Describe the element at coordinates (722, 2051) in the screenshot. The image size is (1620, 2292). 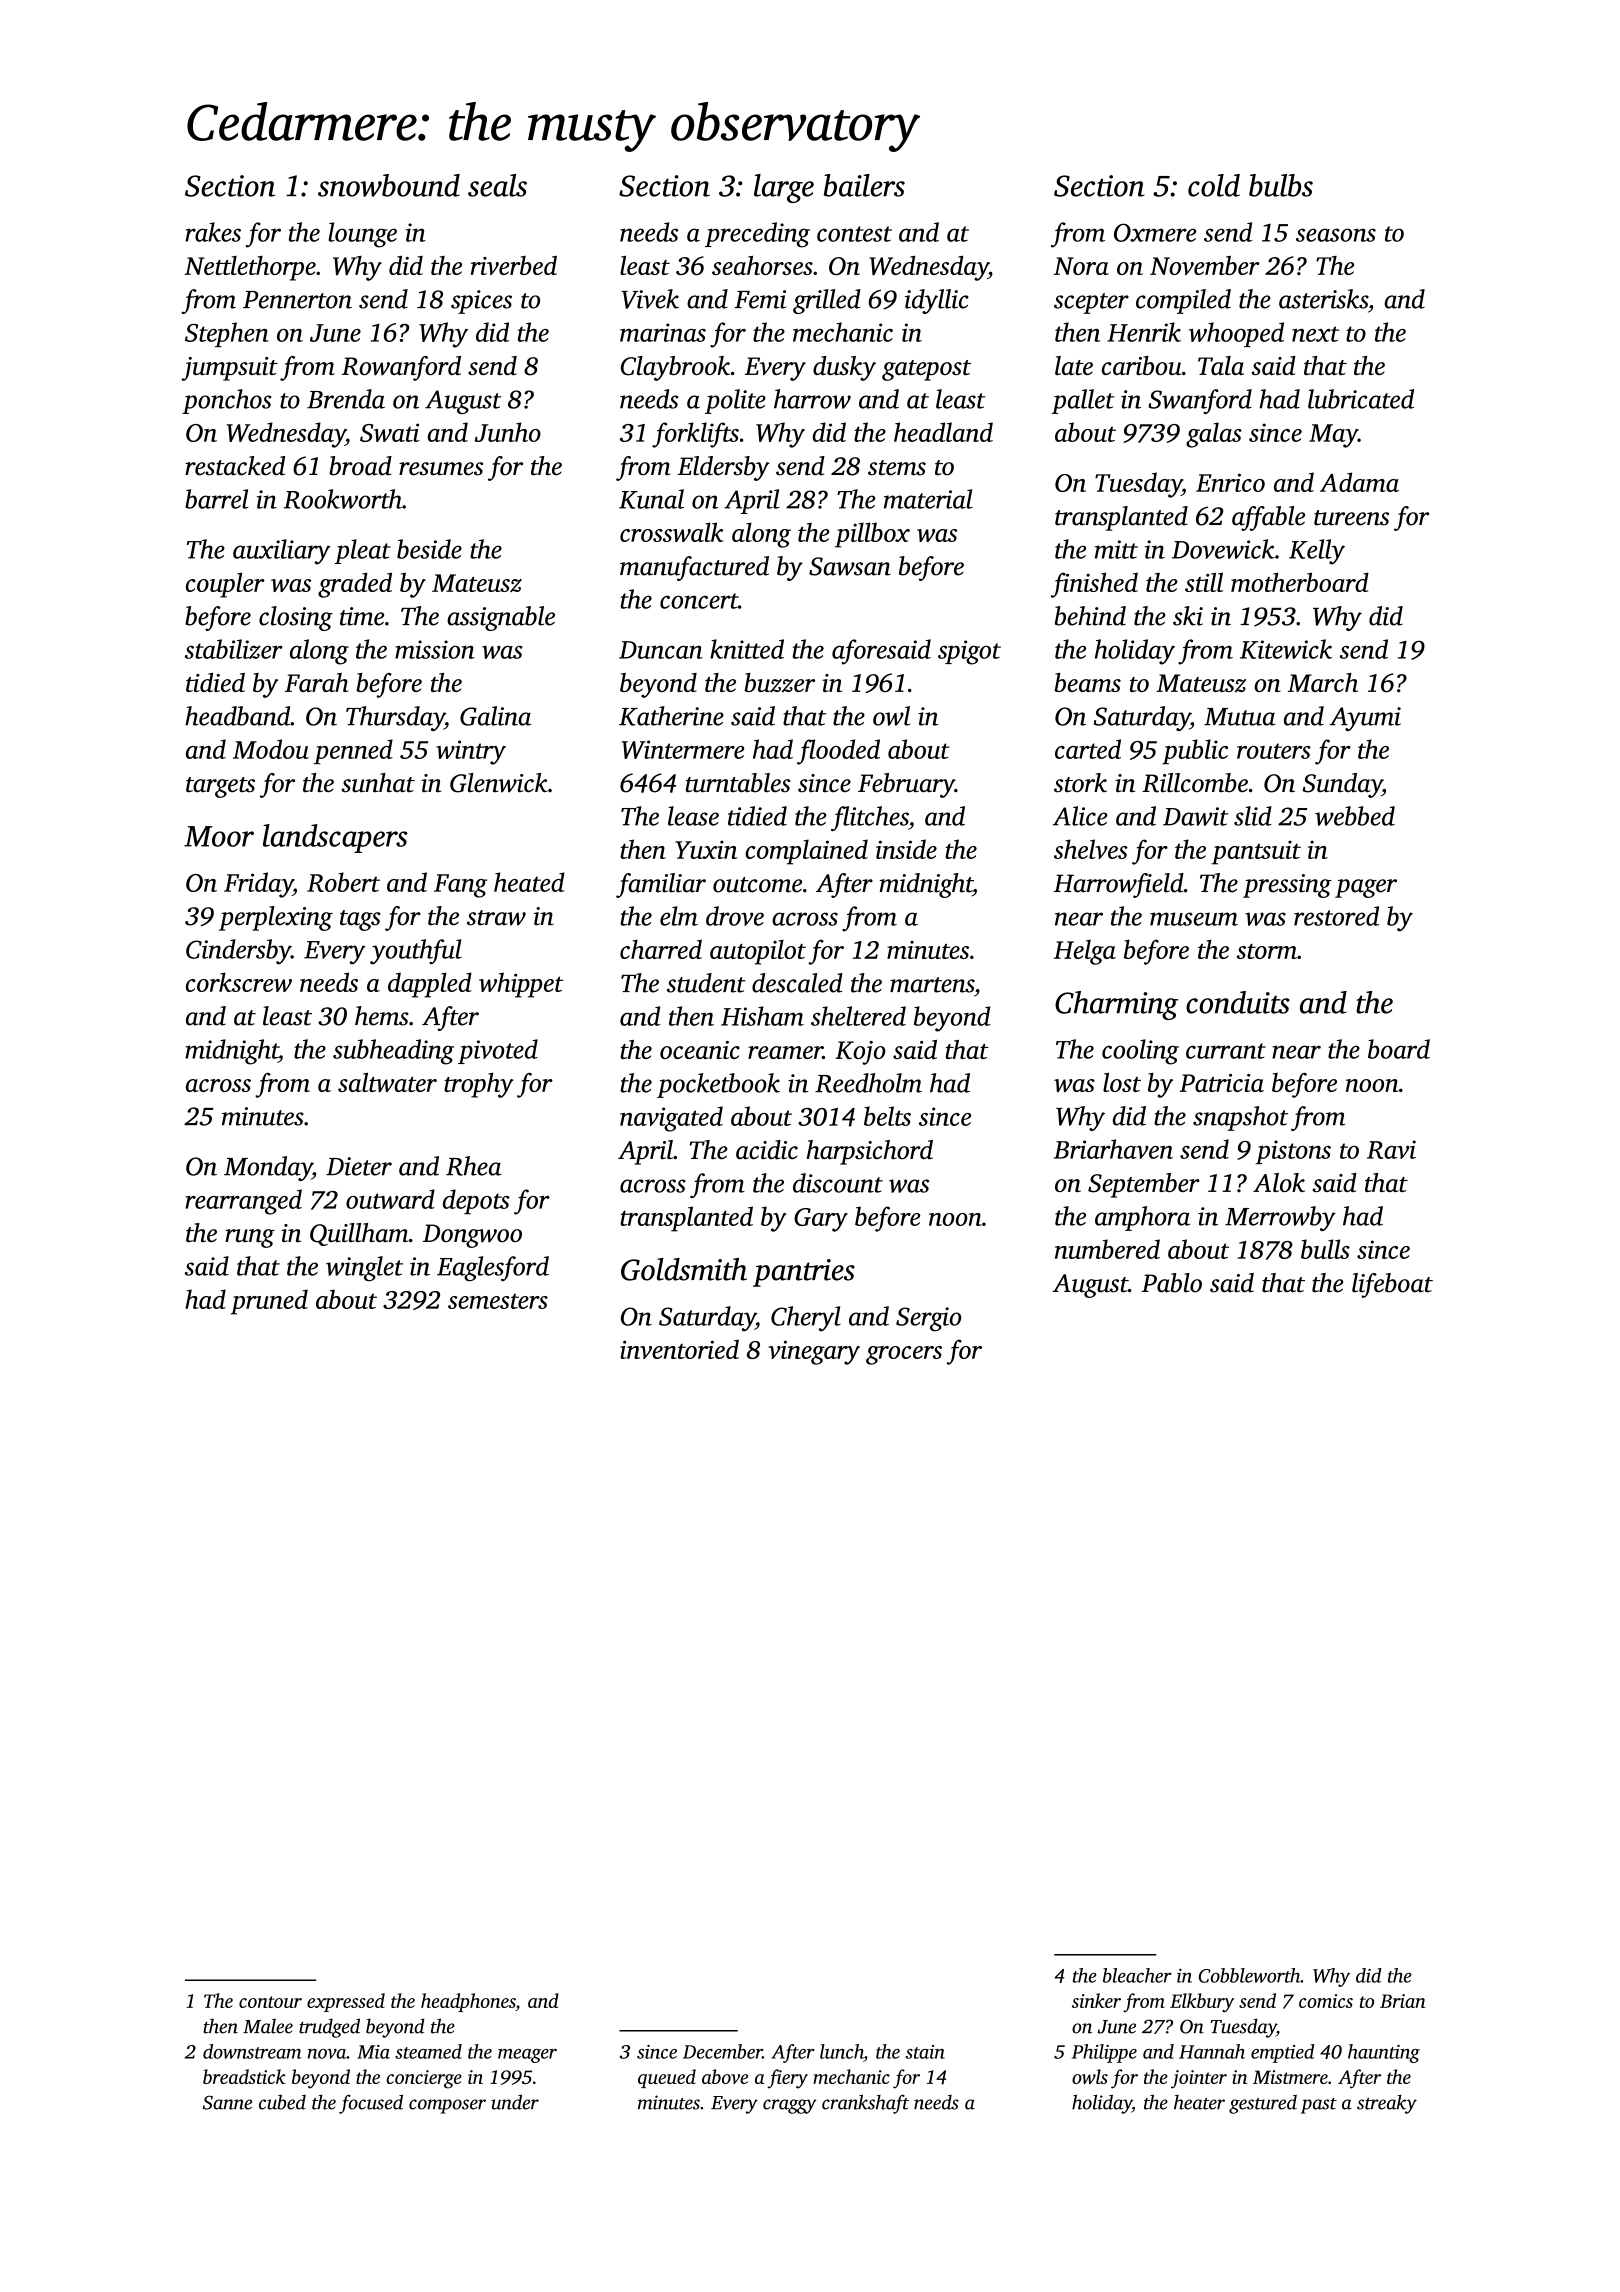
I see `December` at that location.
